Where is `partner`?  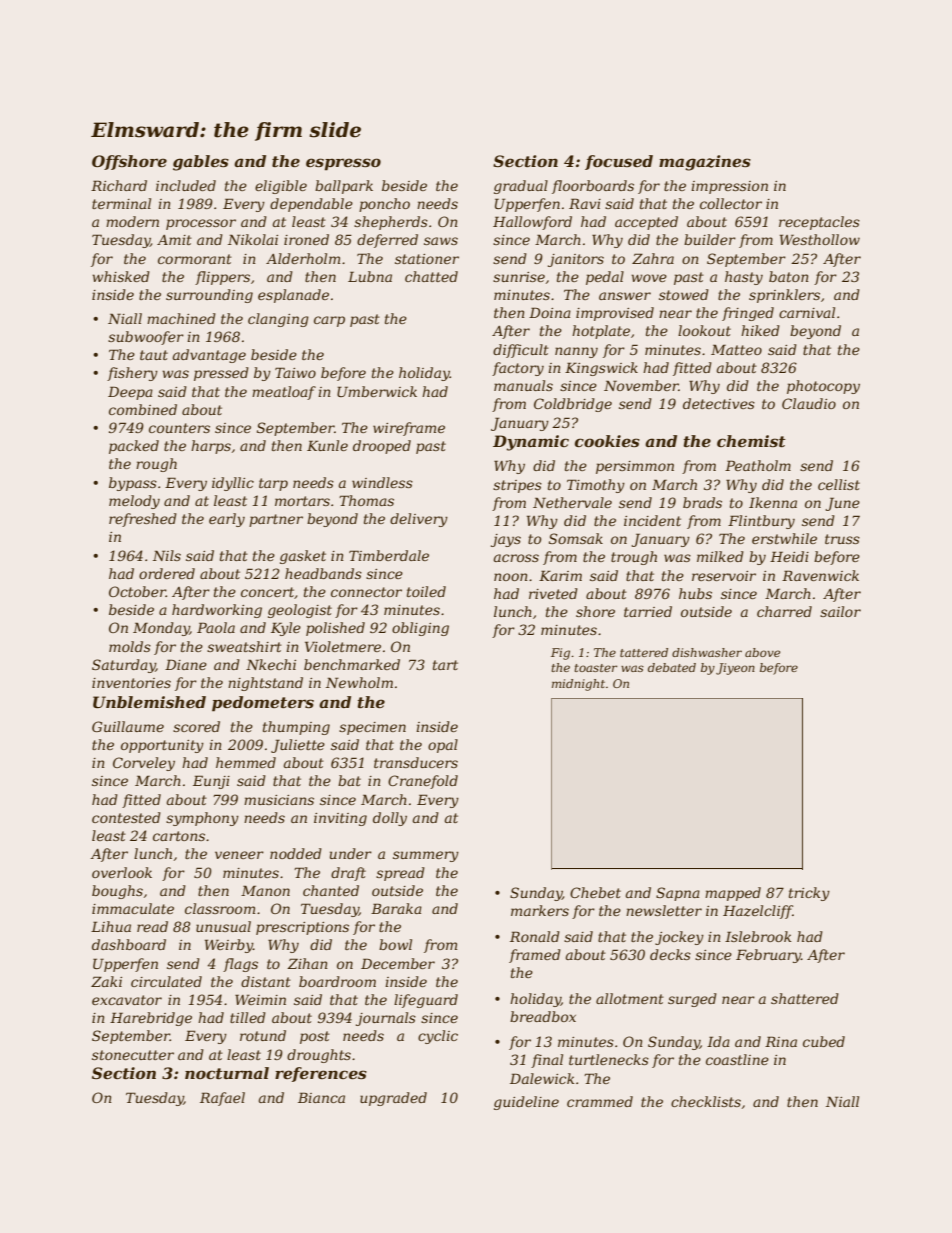 partner is located at coordinates (276, 520).
